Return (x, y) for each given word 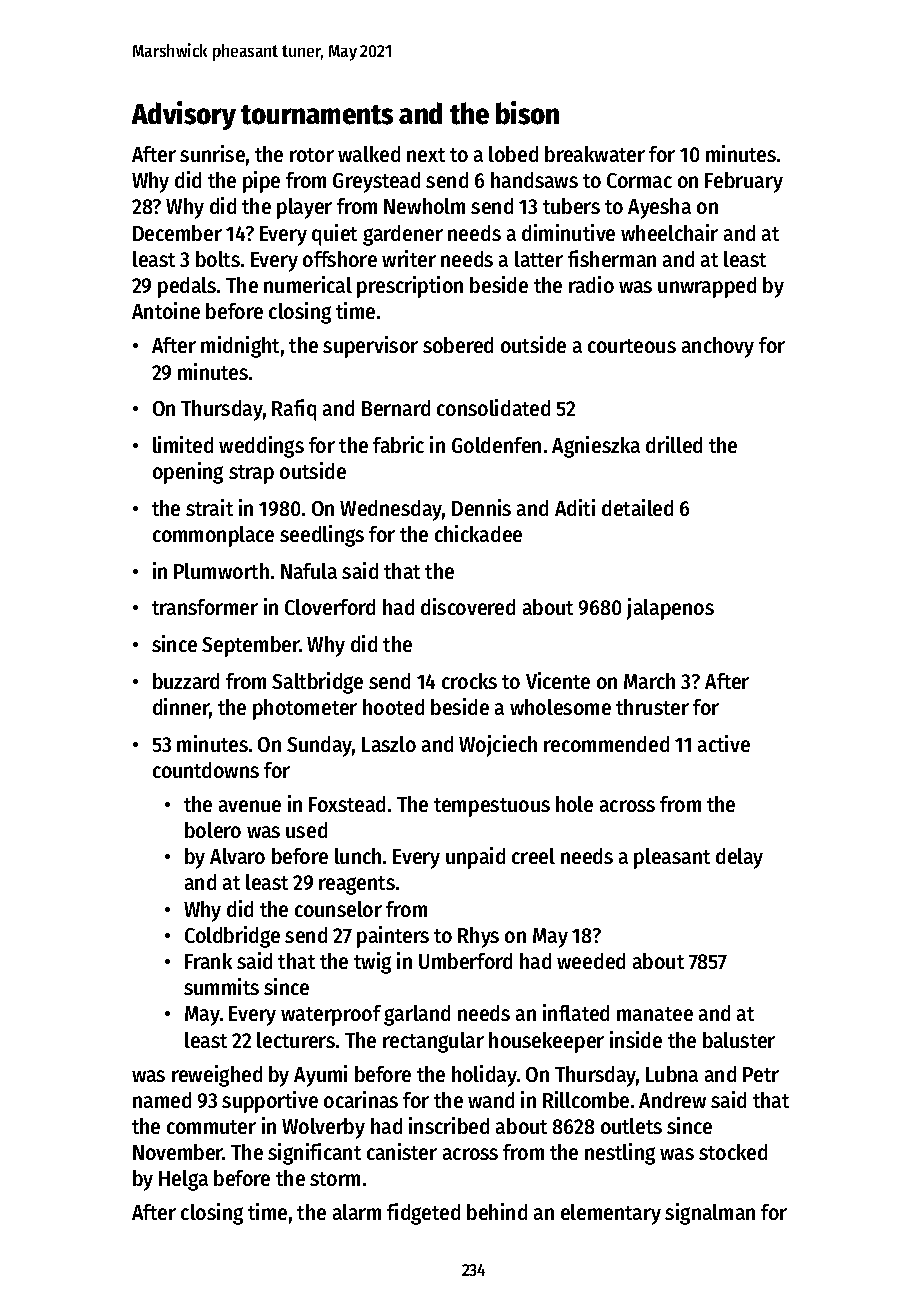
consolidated (493, 407)
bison (527, 113)
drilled (674, 444)
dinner (181, 708)
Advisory (184, 115)
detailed (637, 507)
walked (369, 154)
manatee (655, 1014)
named (162, 1100)
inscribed (449, 1125)
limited (183, 444)
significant (314, 1154)
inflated (576, 1012)
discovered (468, 606)
